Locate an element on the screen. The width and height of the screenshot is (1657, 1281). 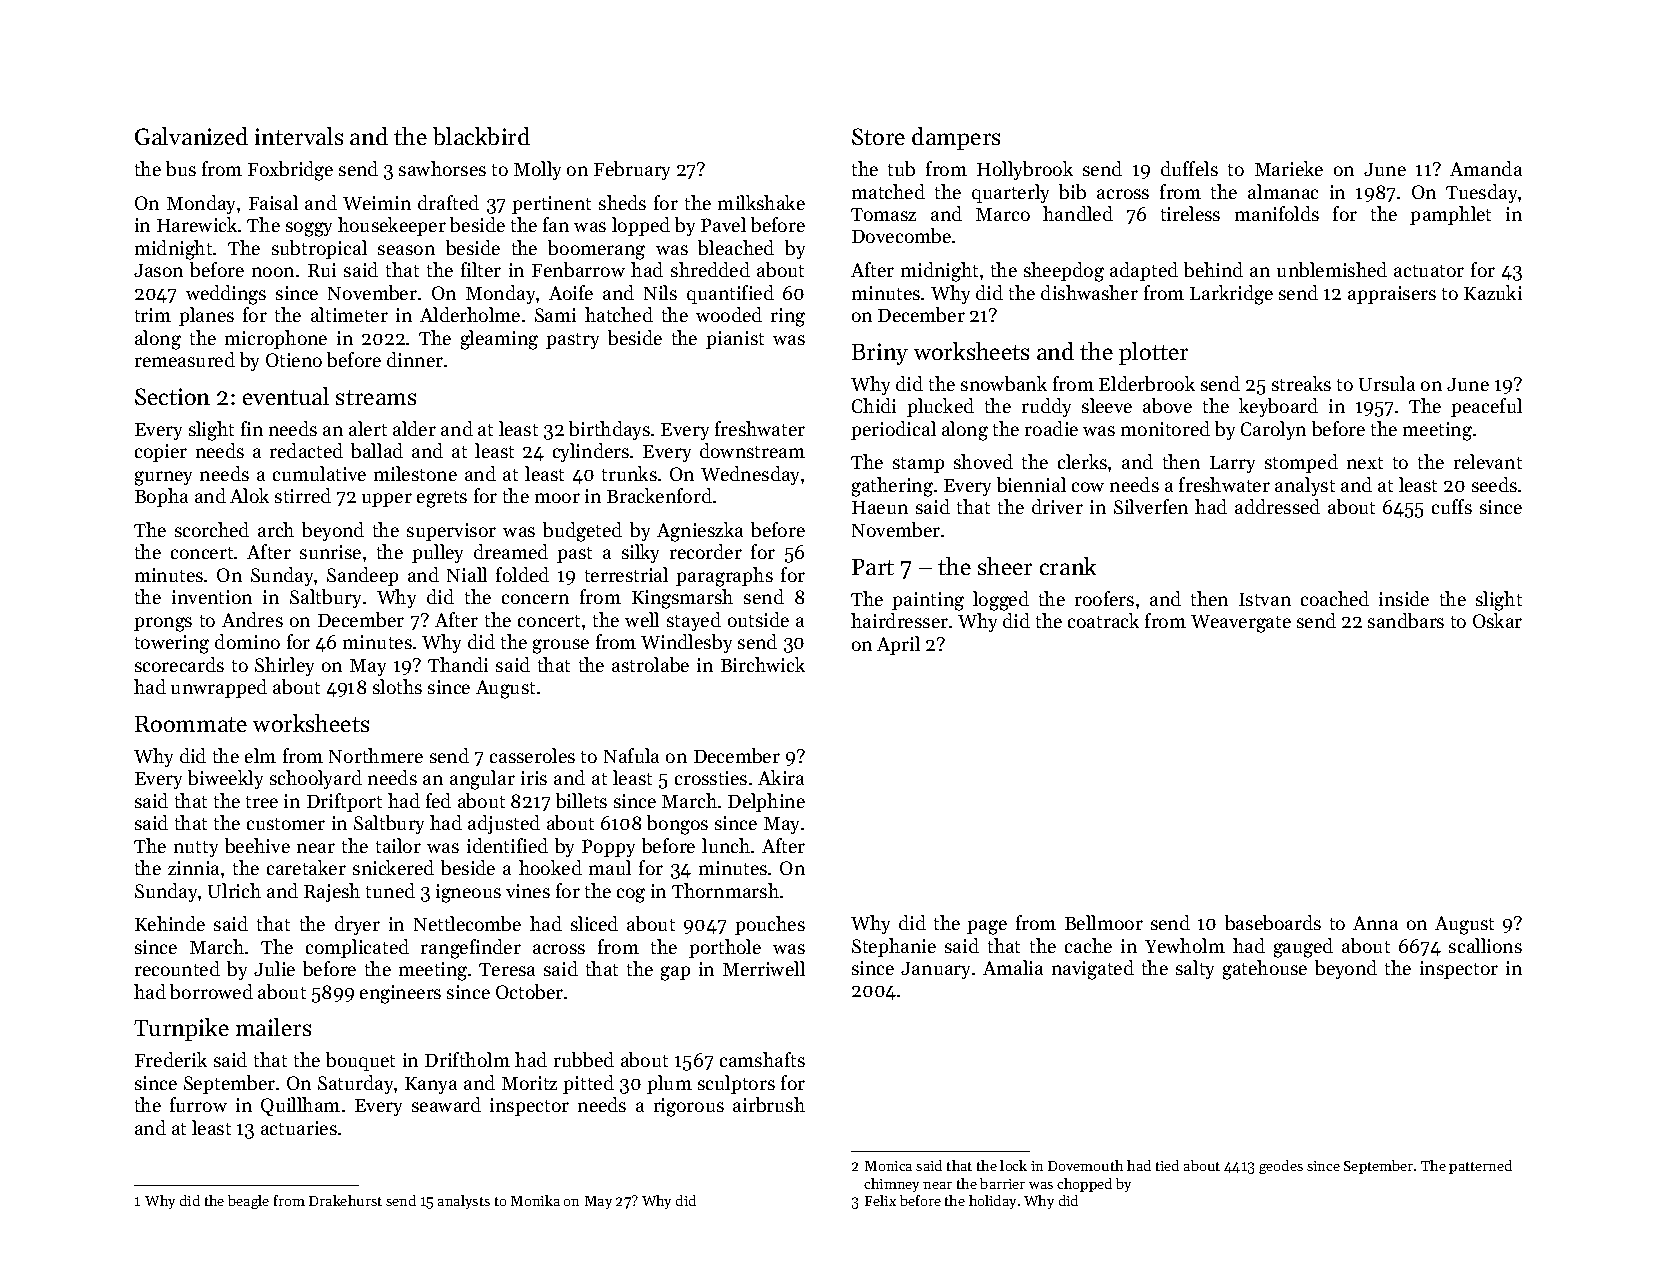
furrow is located at coordinates (198, 1104).
